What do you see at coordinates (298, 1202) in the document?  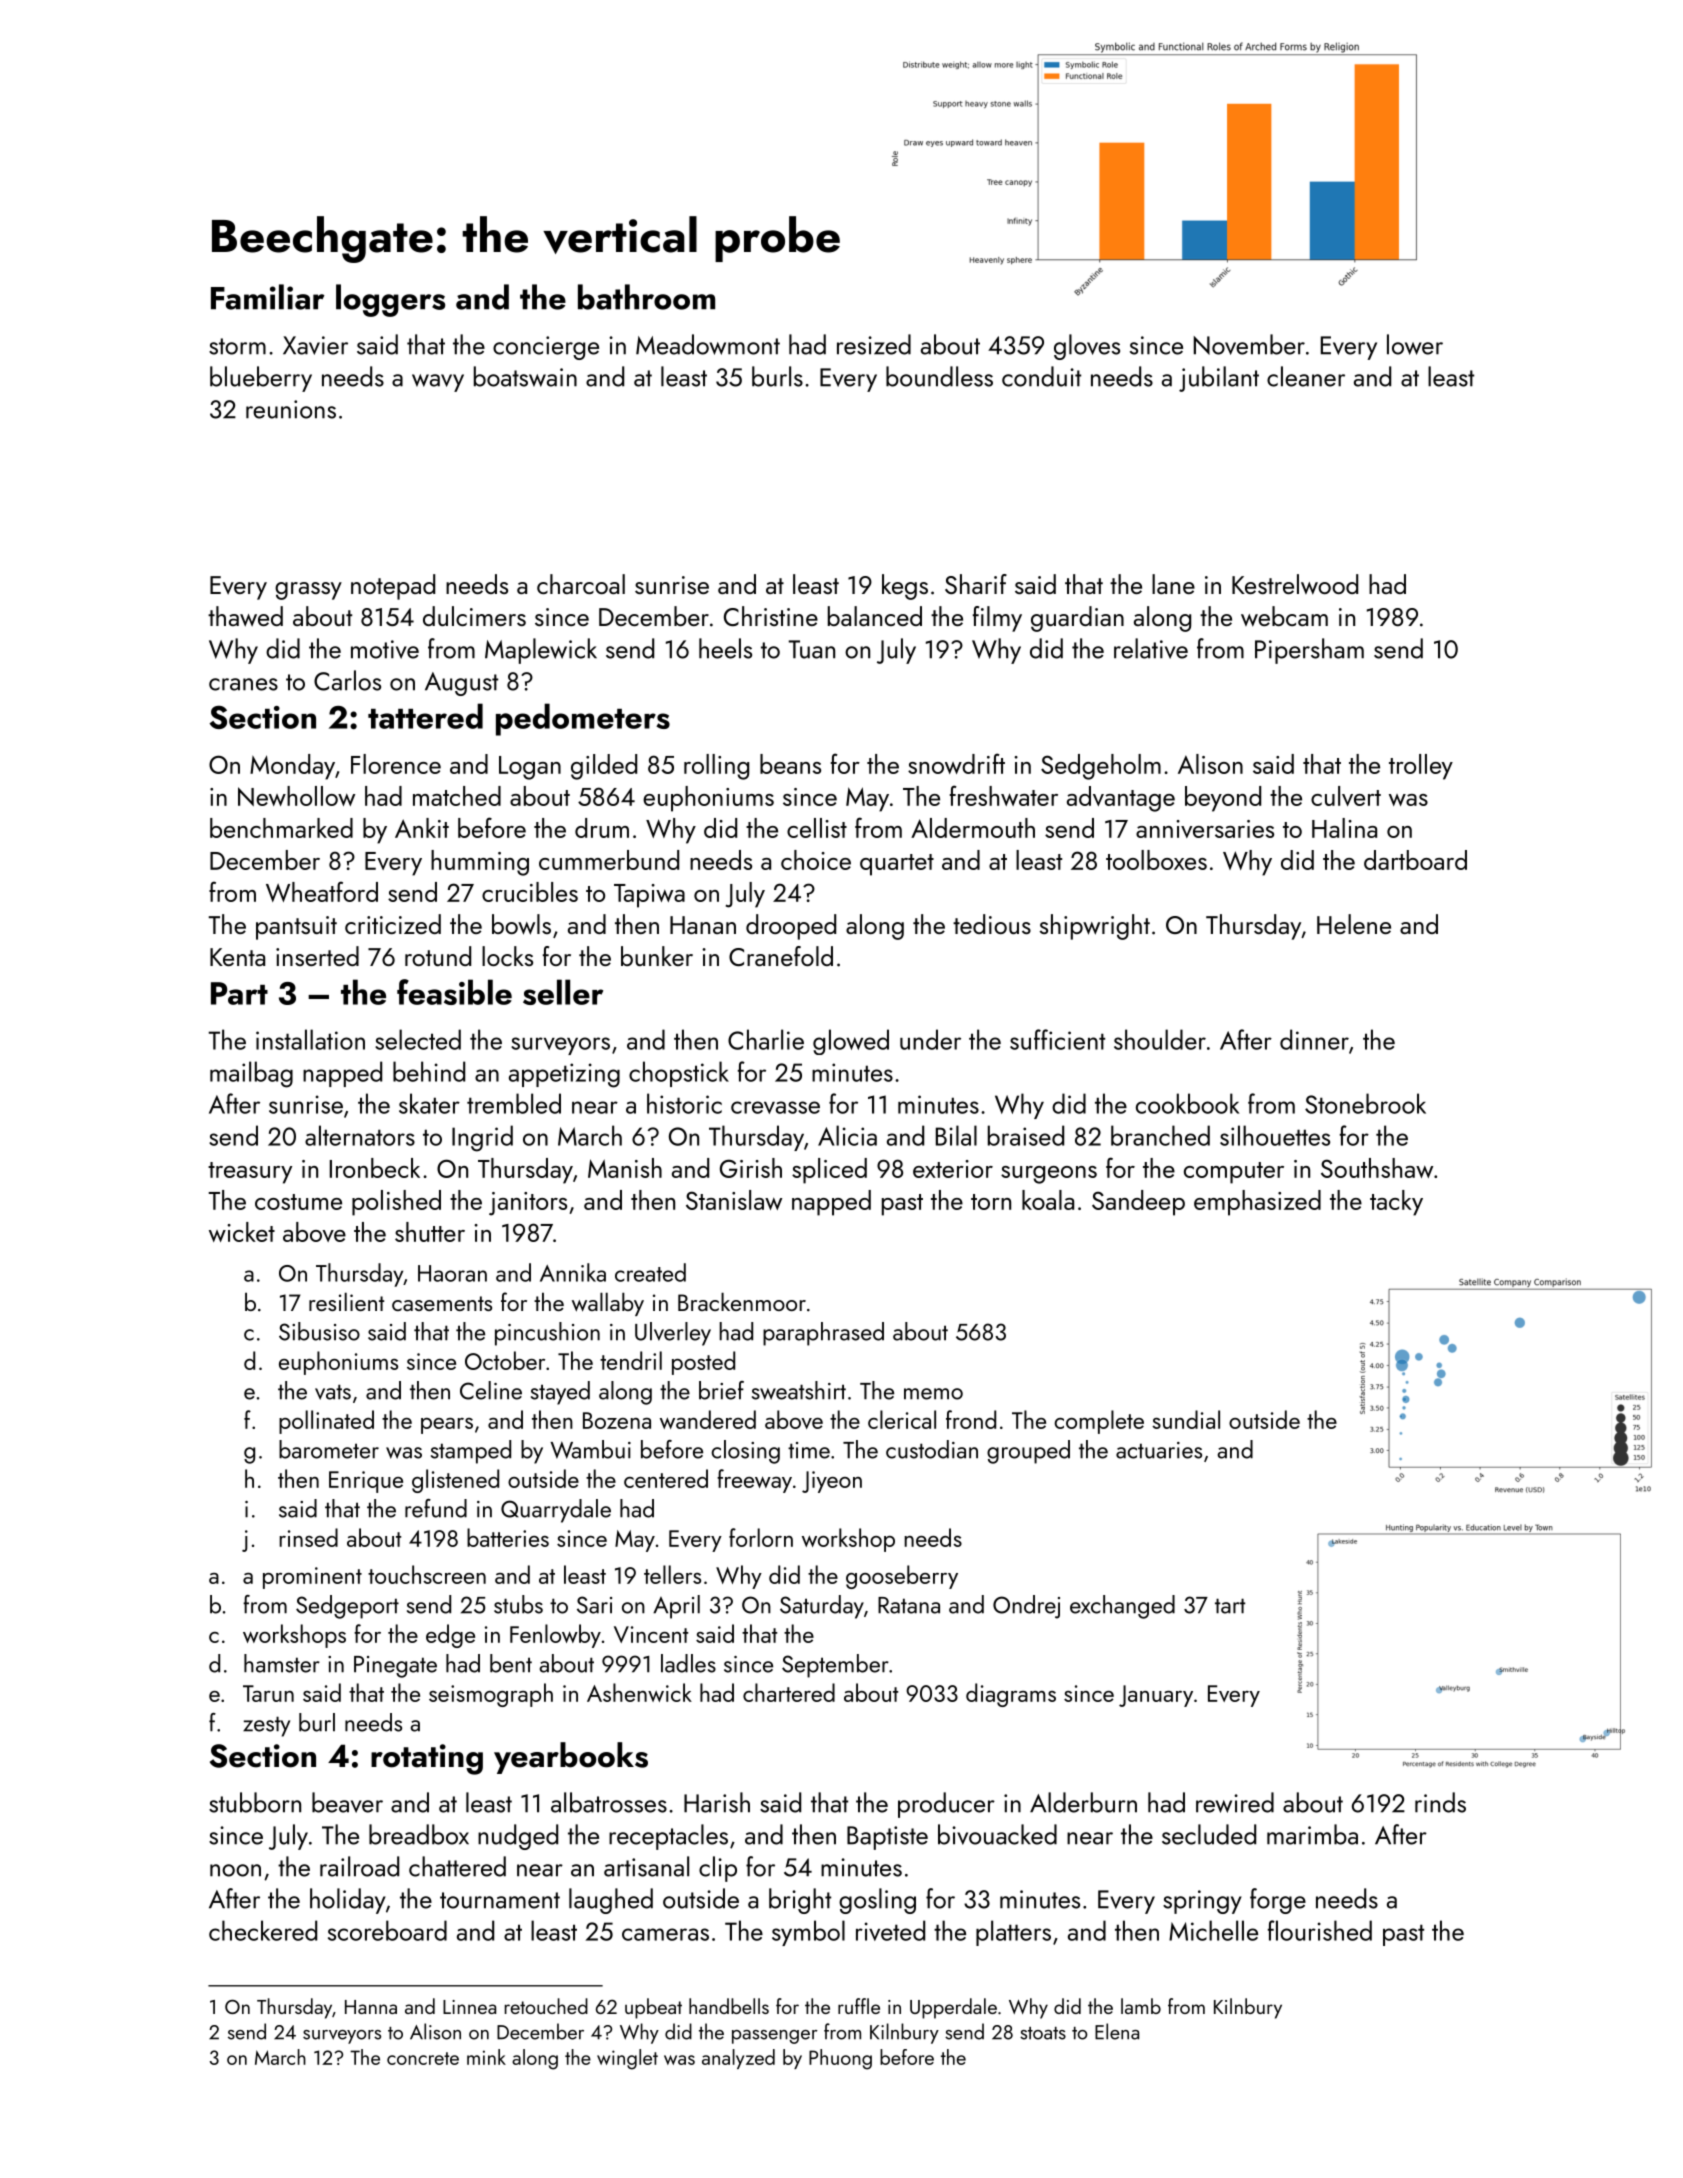 I see `costume` at bounding box center [298, 1202].
